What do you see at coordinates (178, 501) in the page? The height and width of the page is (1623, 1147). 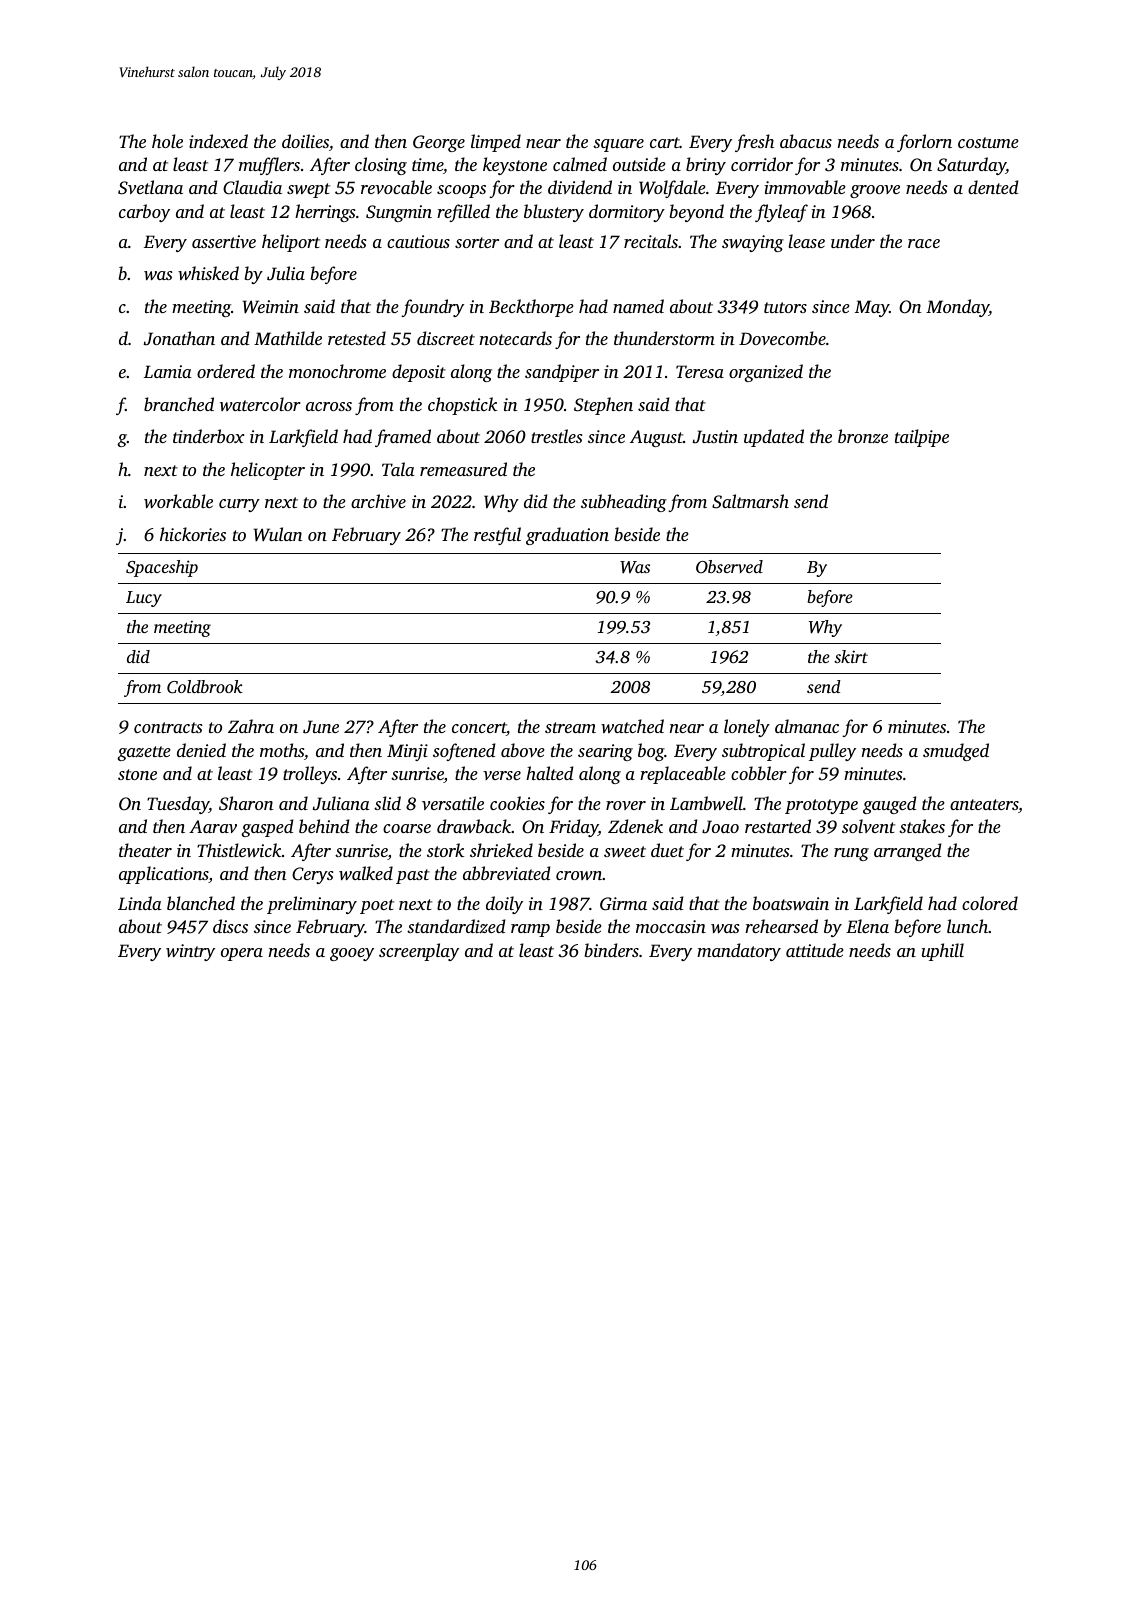 I see `workable` at bounding box center [178, 501].
